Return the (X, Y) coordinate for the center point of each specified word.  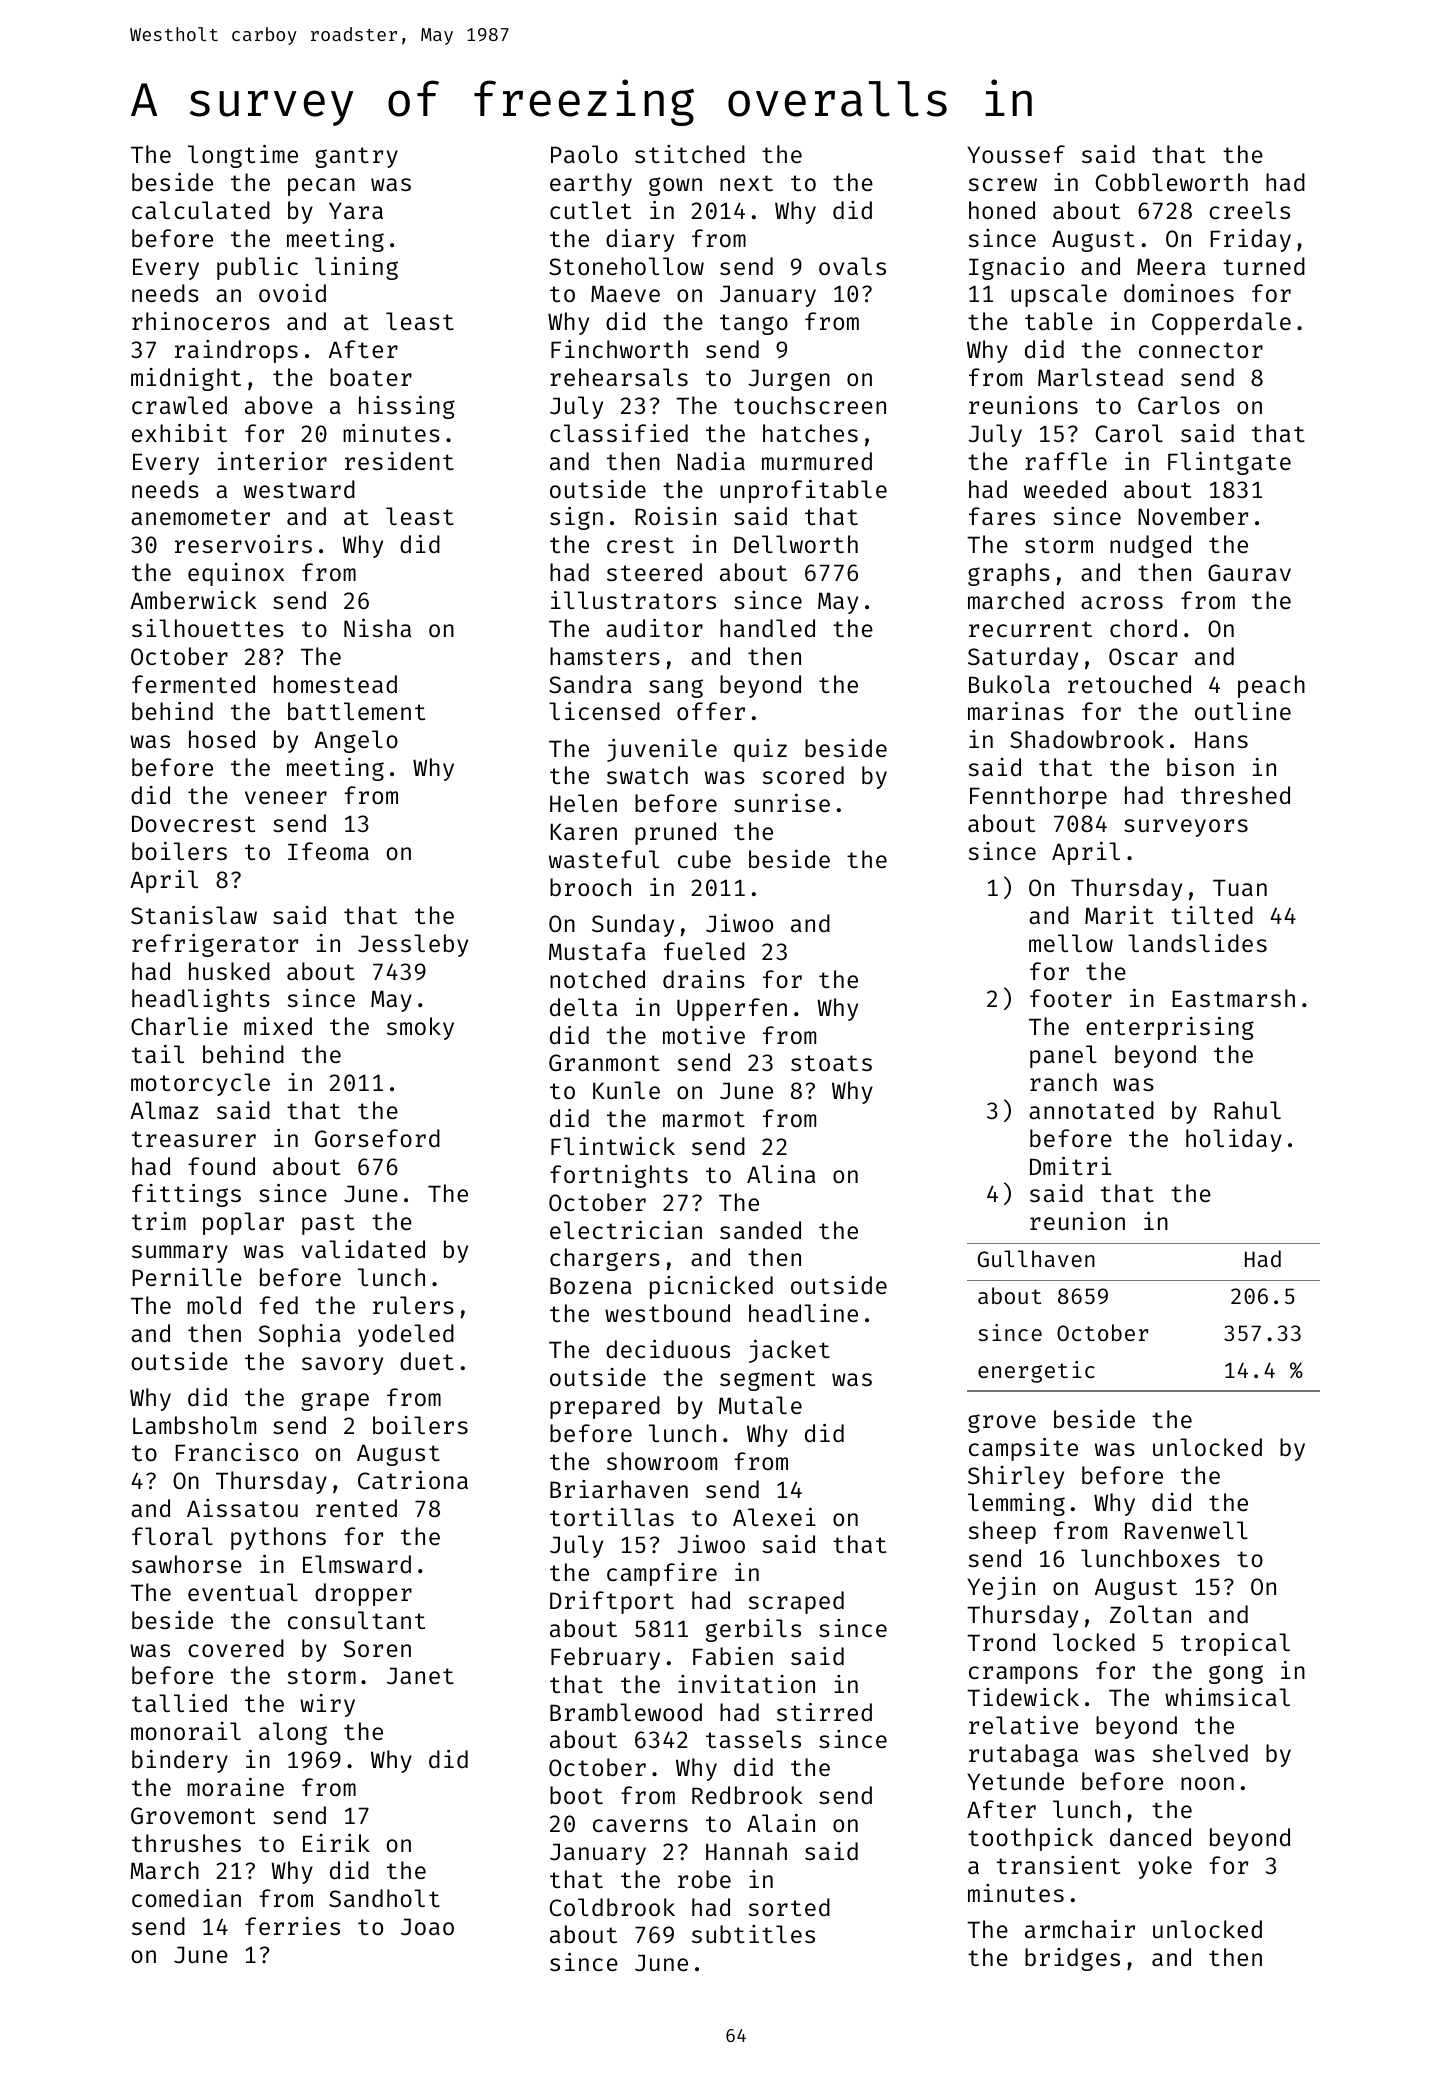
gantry (356, 157)
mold (214, 1305)
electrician (626, 1230)
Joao (427, 1927)
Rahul (1247, 1110)
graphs (1009, 574)
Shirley (1016, 1477)
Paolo (584, 154)
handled (767, 628)
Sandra (590, 684)
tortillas (612, 1517)
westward (299, 489)
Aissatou (242, 1508)
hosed (222, 739)
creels (1249, 210)
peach (1271, 686)
